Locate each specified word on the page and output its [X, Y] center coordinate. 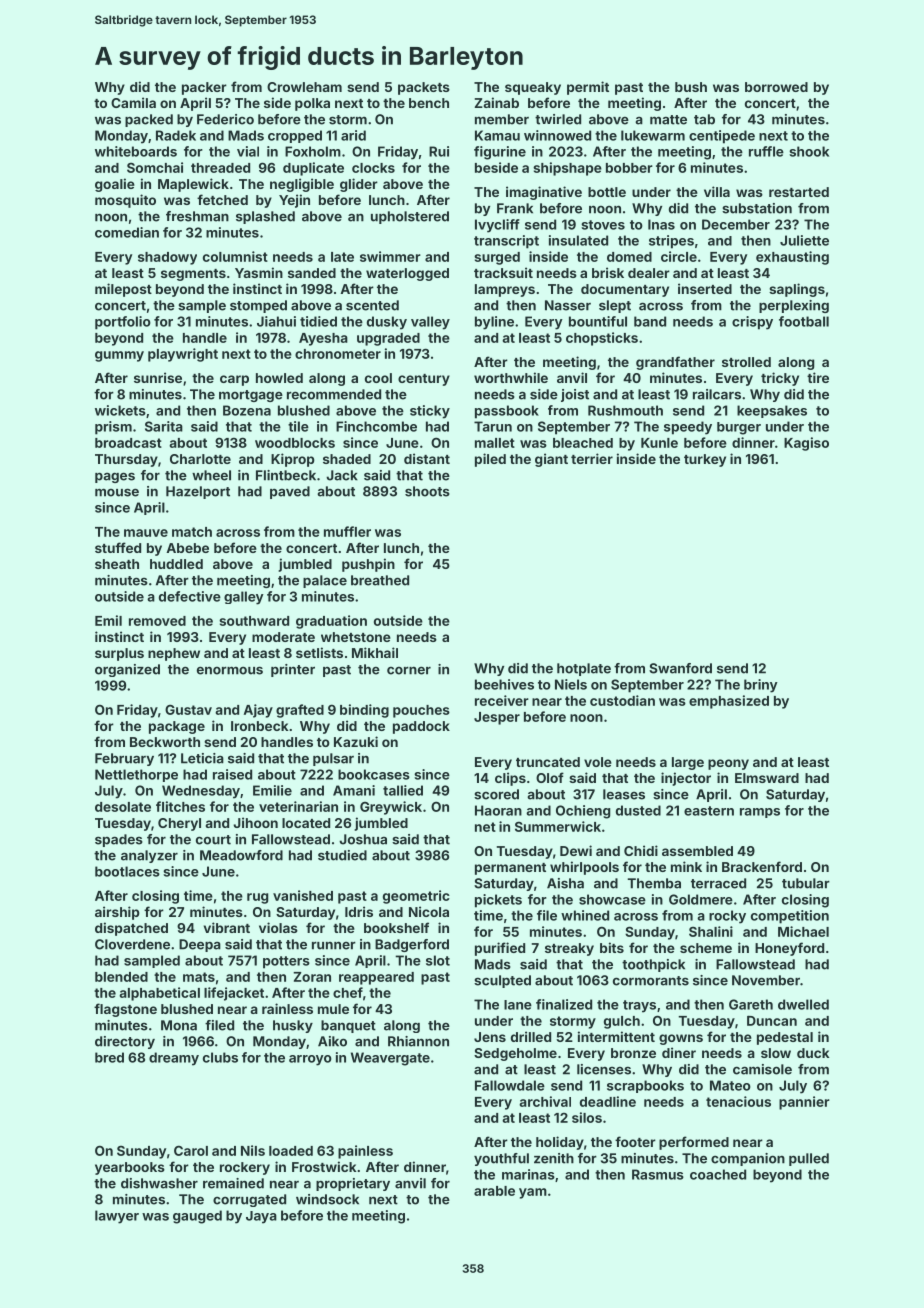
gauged [197, 1217]
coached [718, 1174]
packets [424, 88]
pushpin [368, 565]
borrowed [776, 87]
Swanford [680, 668]
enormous [230, 670]
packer [204, 88]
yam [533, 1193]
